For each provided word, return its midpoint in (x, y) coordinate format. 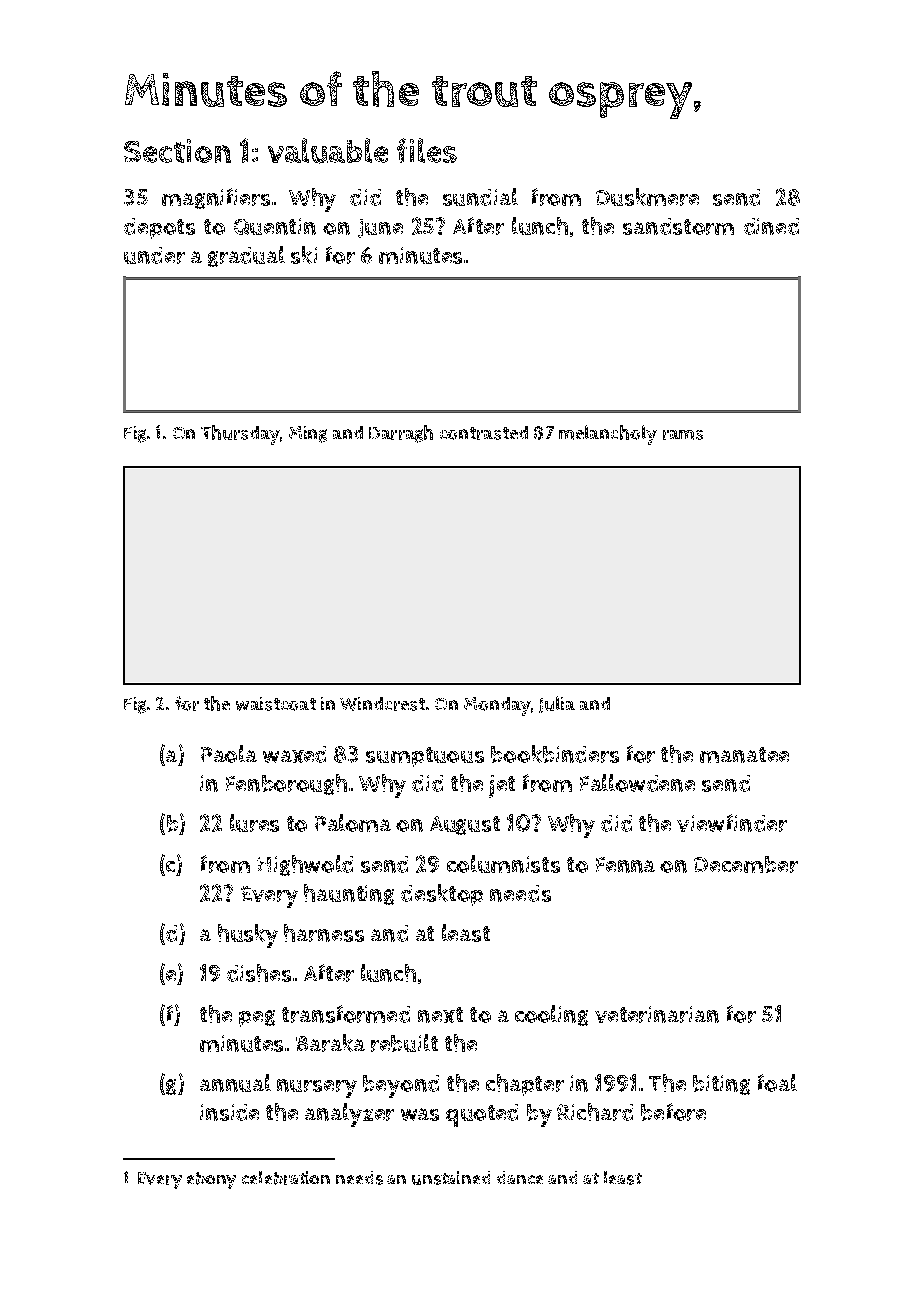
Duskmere (647, 197)
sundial (480, 197)
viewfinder (732, 823)
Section (177, 151)
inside (229, 1112)
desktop (442, 895)
